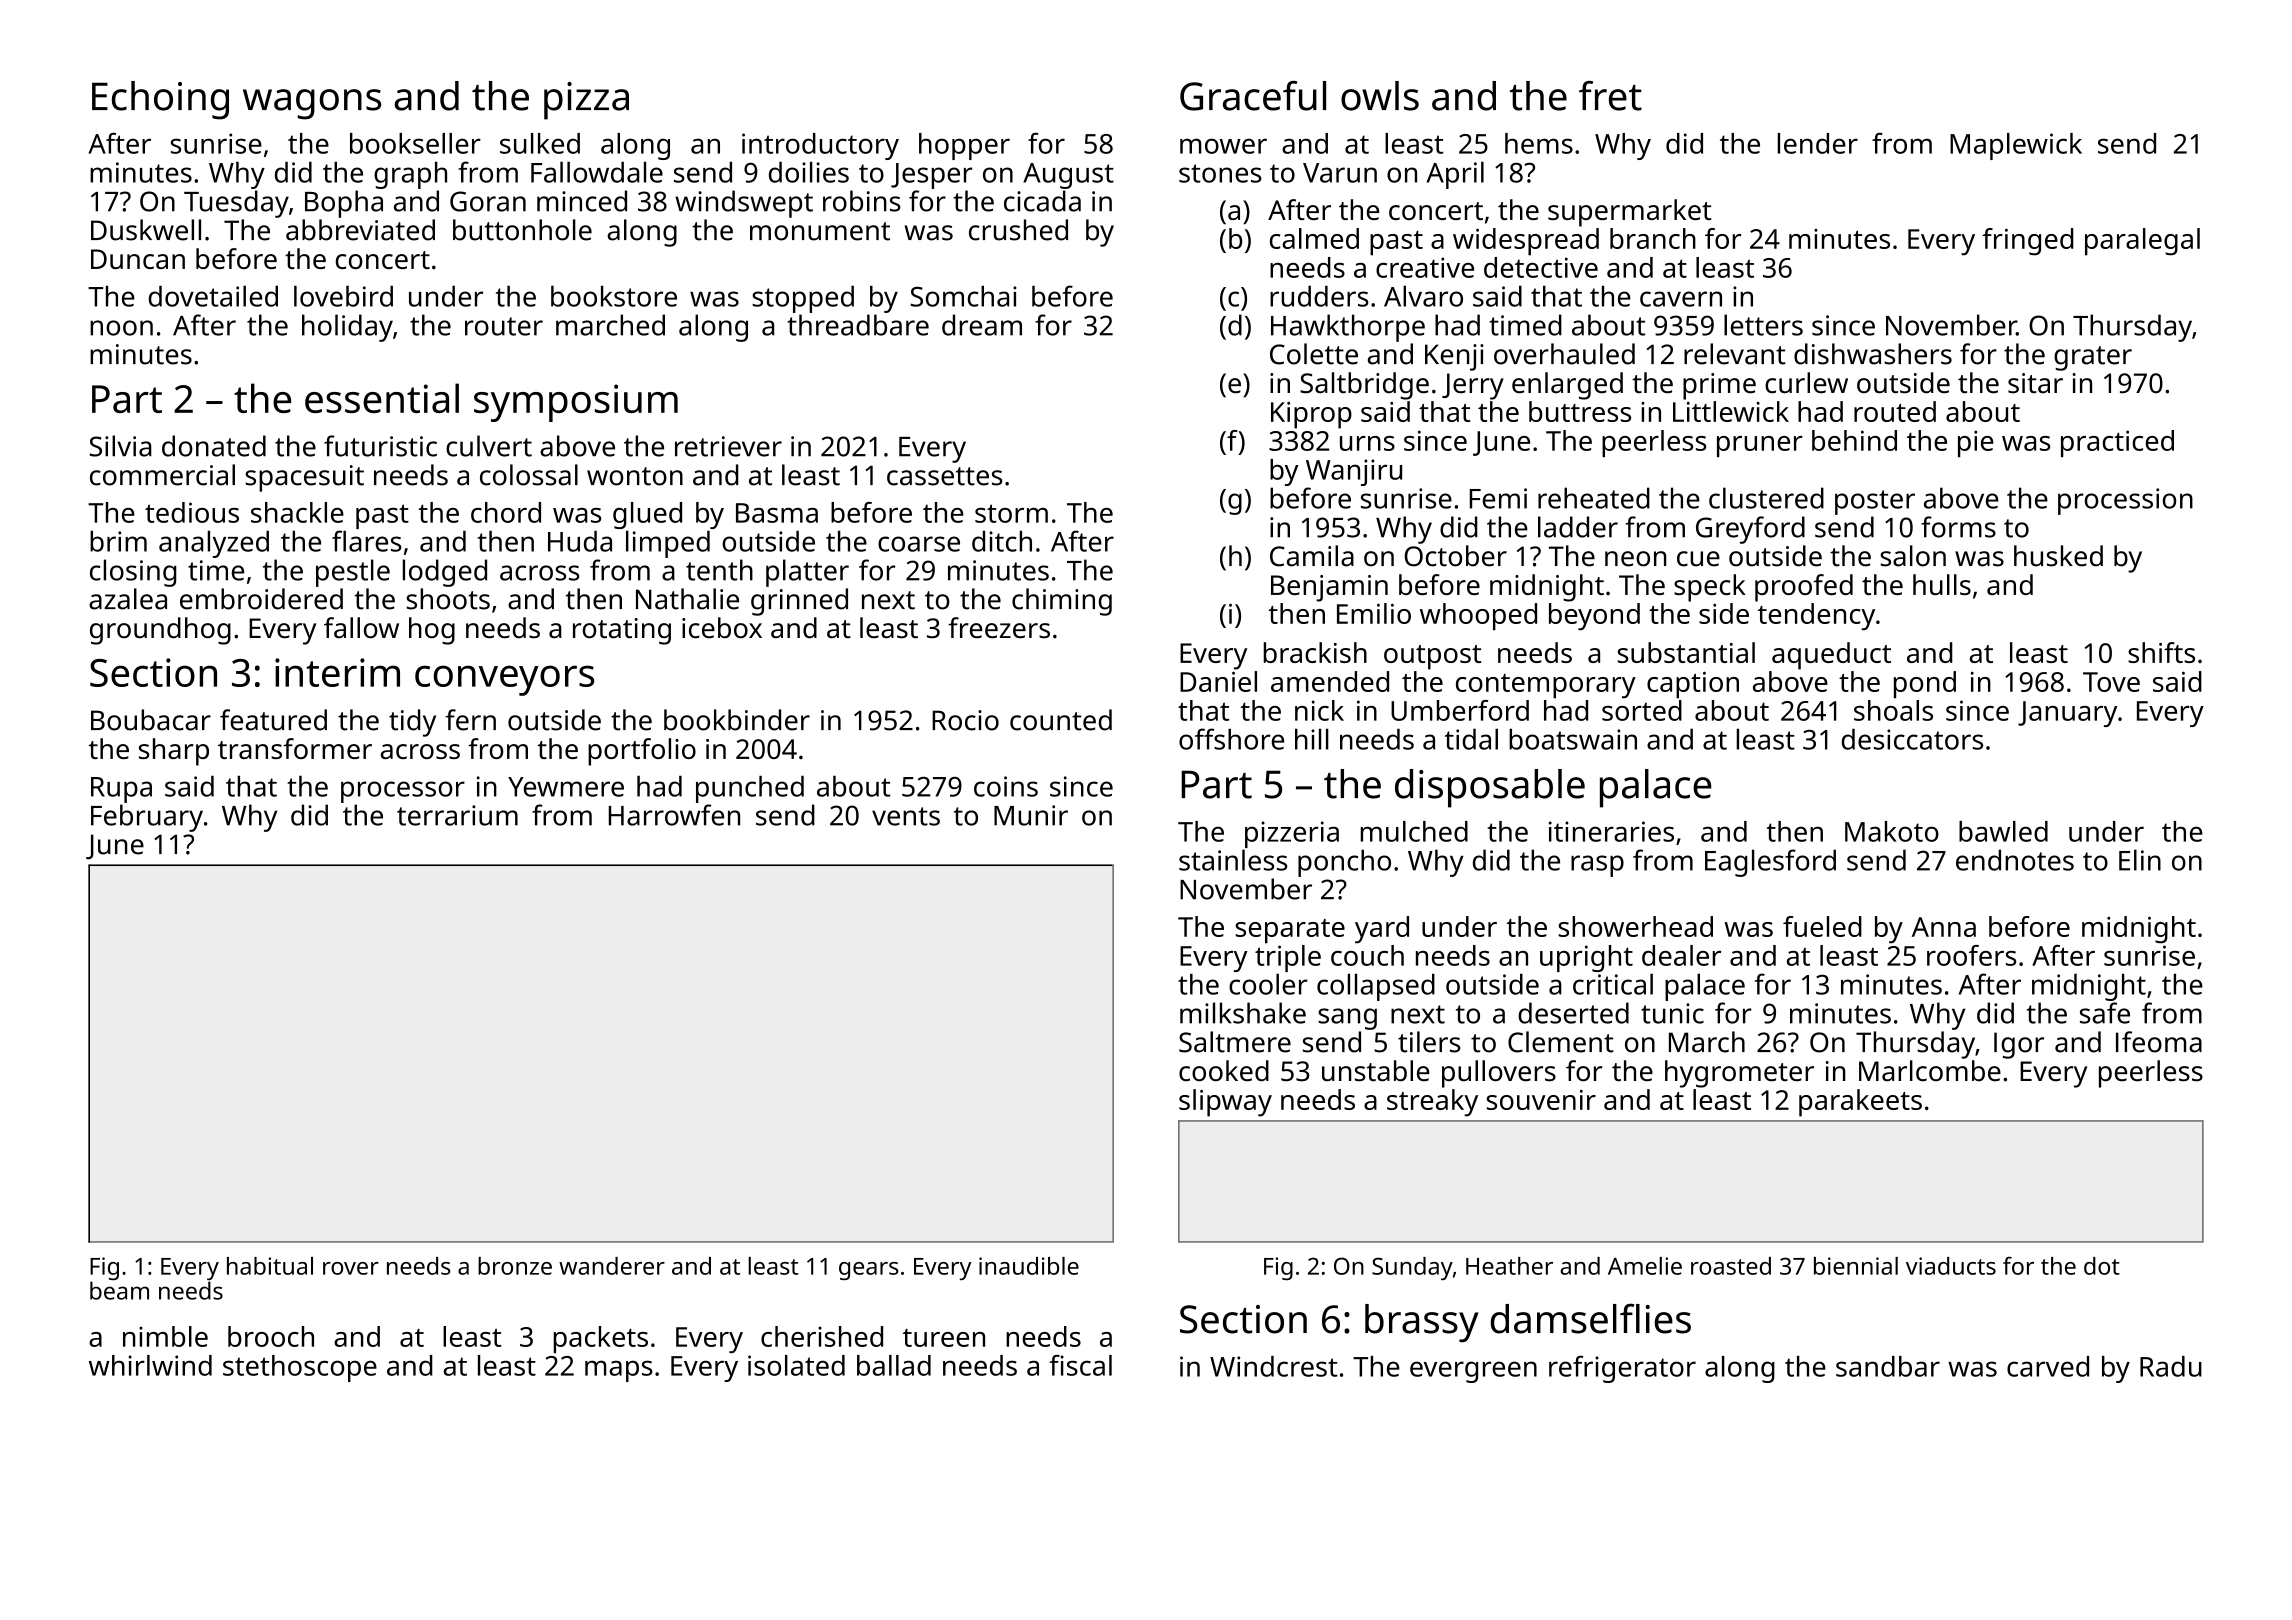 This screenshot has width=2292, height=1620. What do you see at coordinates (894, 1365) in the screenshot?
I see `ballad` at bounding box center [894, 1365].
